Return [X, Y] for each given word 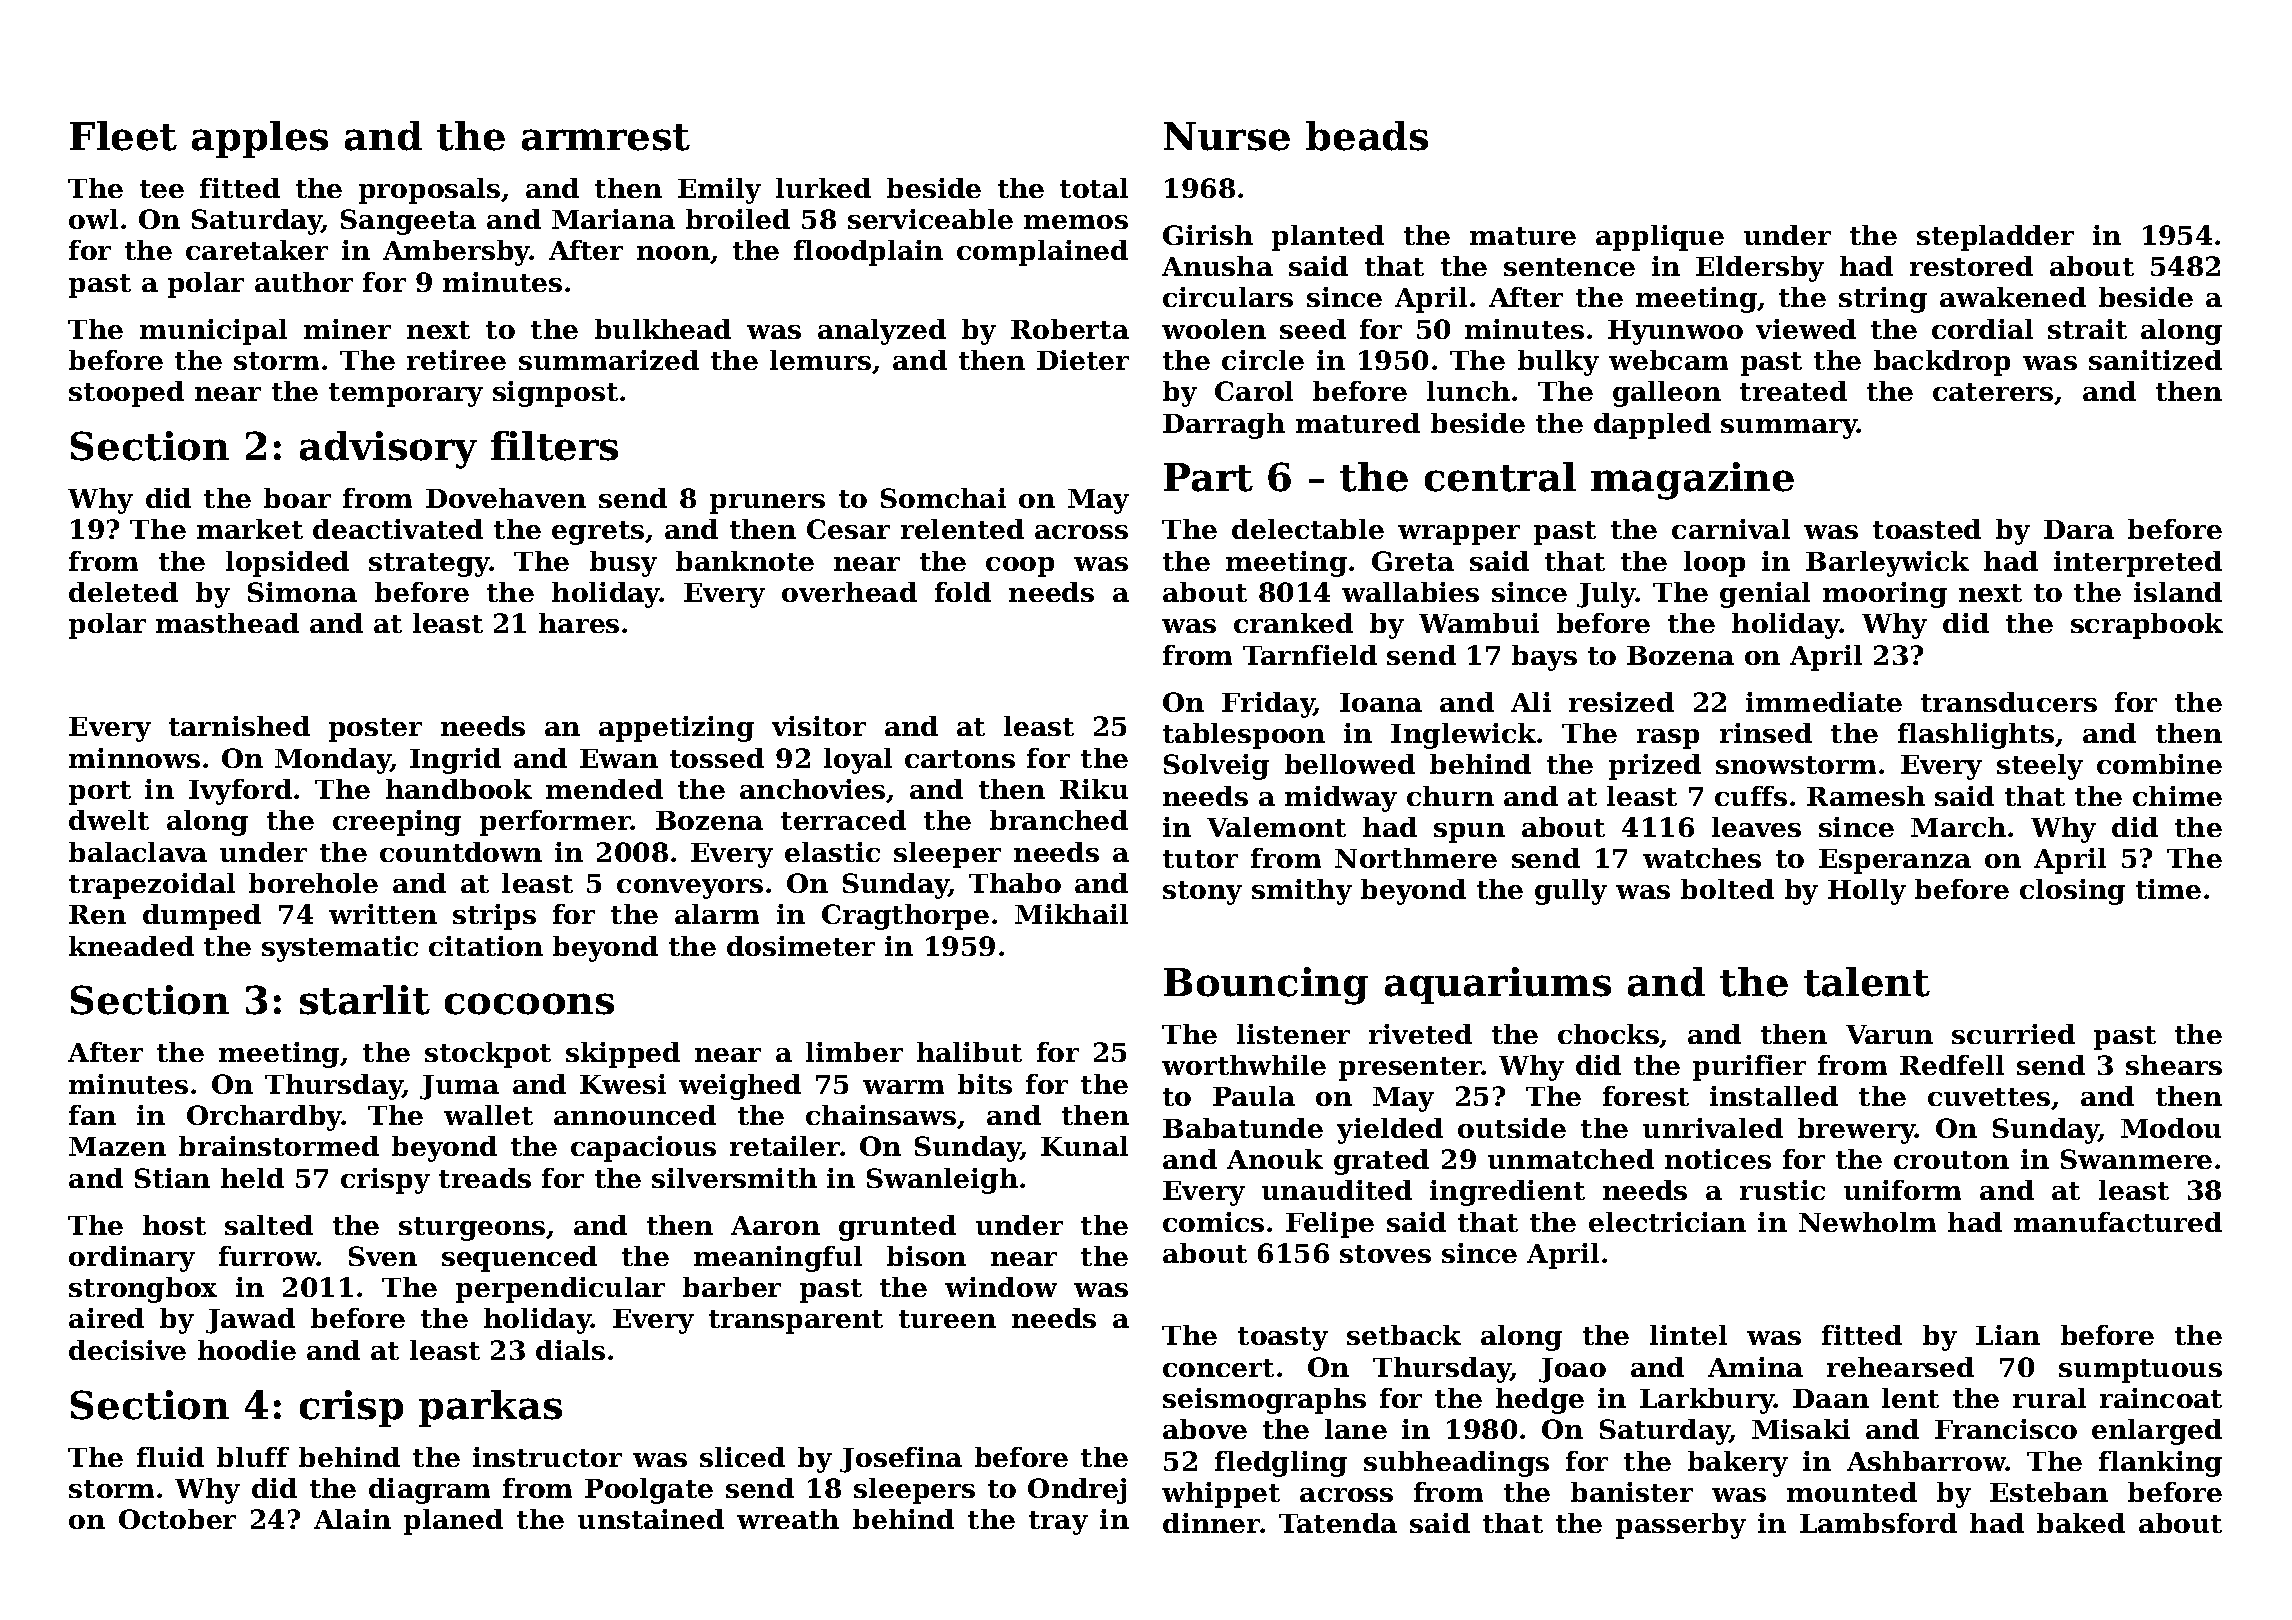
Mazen [117, 1146]
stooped [126, 394]
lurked [823, 188]
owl [93, 219]
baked [2081, 1523]
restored [1971, 266]
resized [1621, 702]
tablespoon [1244, 736]
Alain [352, 1519]
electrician [1667, 1222]
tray [1058, 1523]
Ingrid [455, 761]
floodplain [868, 253]
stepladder [1995, 238]
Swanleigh [942, 1181]
